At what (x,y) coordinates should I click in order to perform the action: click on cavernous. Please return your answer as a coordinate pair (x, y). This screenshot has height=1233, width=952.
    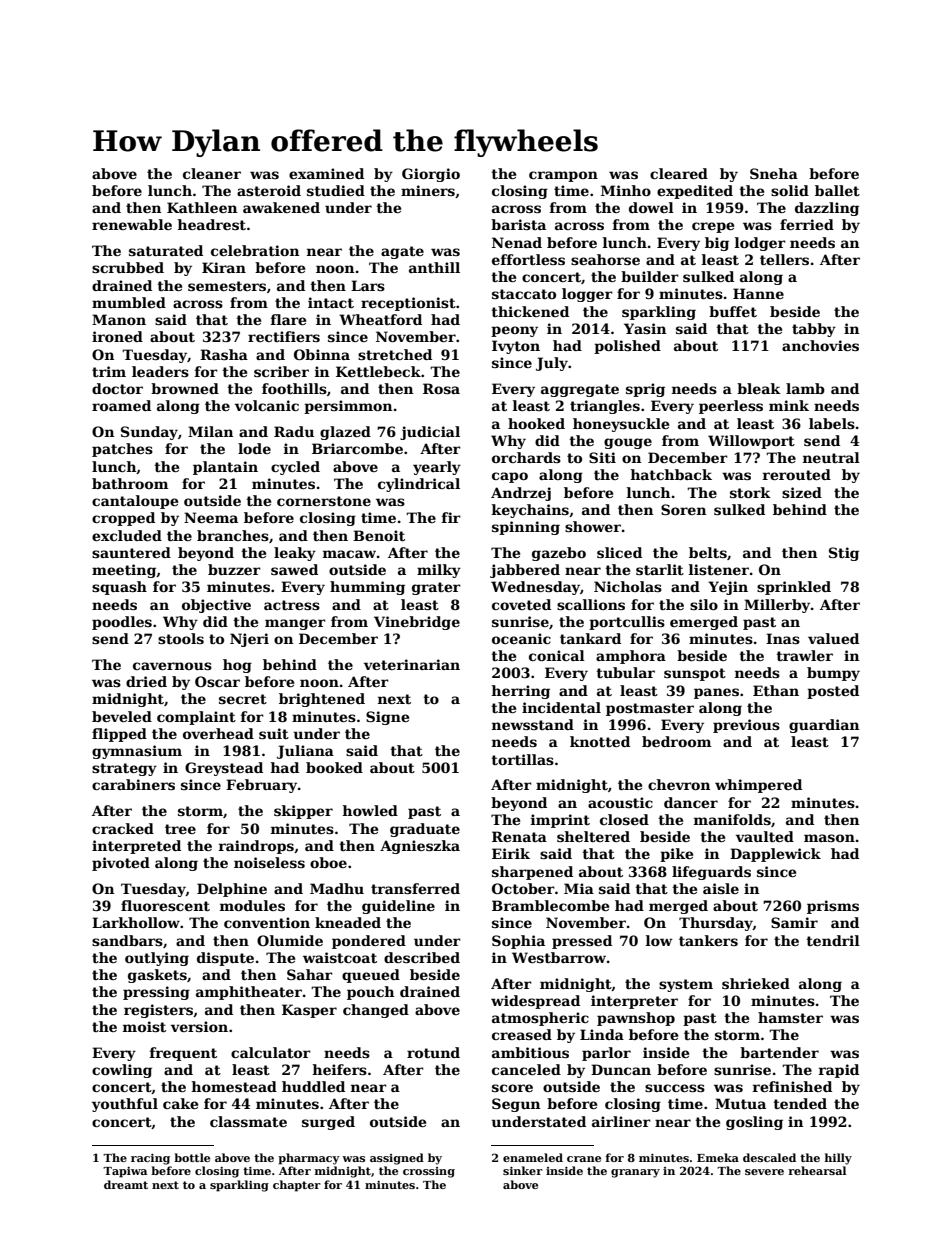
    Looking at the image, I should click on (172, 666).
